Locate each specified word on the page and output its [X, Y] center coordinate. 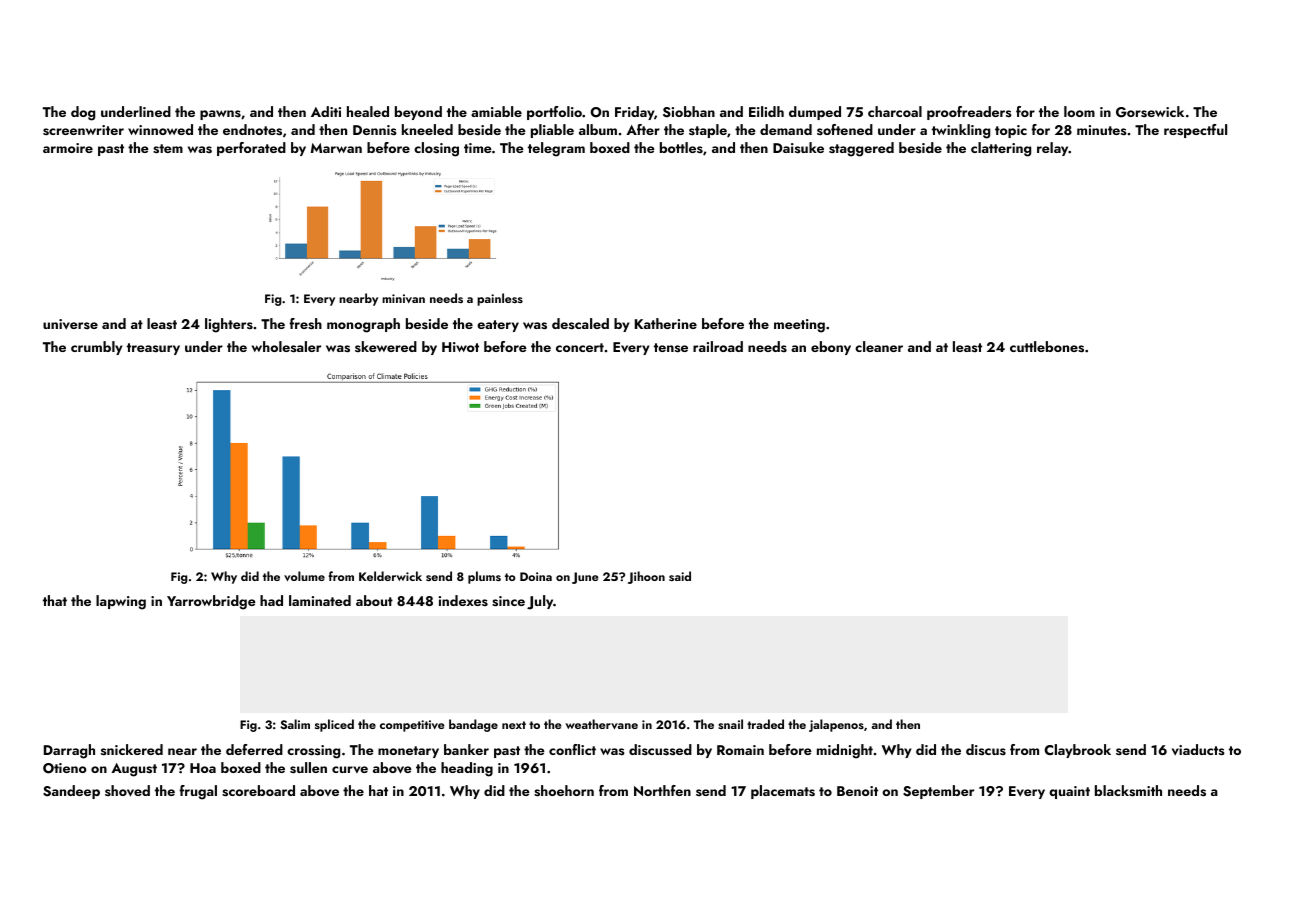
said [680, 576]
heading [467, 769]
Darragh [69, 751]
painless [500, 299]
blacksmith [1128, 791]
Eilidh [766, 111]
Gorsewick [1150, 112]
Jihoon [646, 577]
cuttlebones [1047, 347]
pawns [220, 115]
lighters [229, 325]
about [374, 600]
